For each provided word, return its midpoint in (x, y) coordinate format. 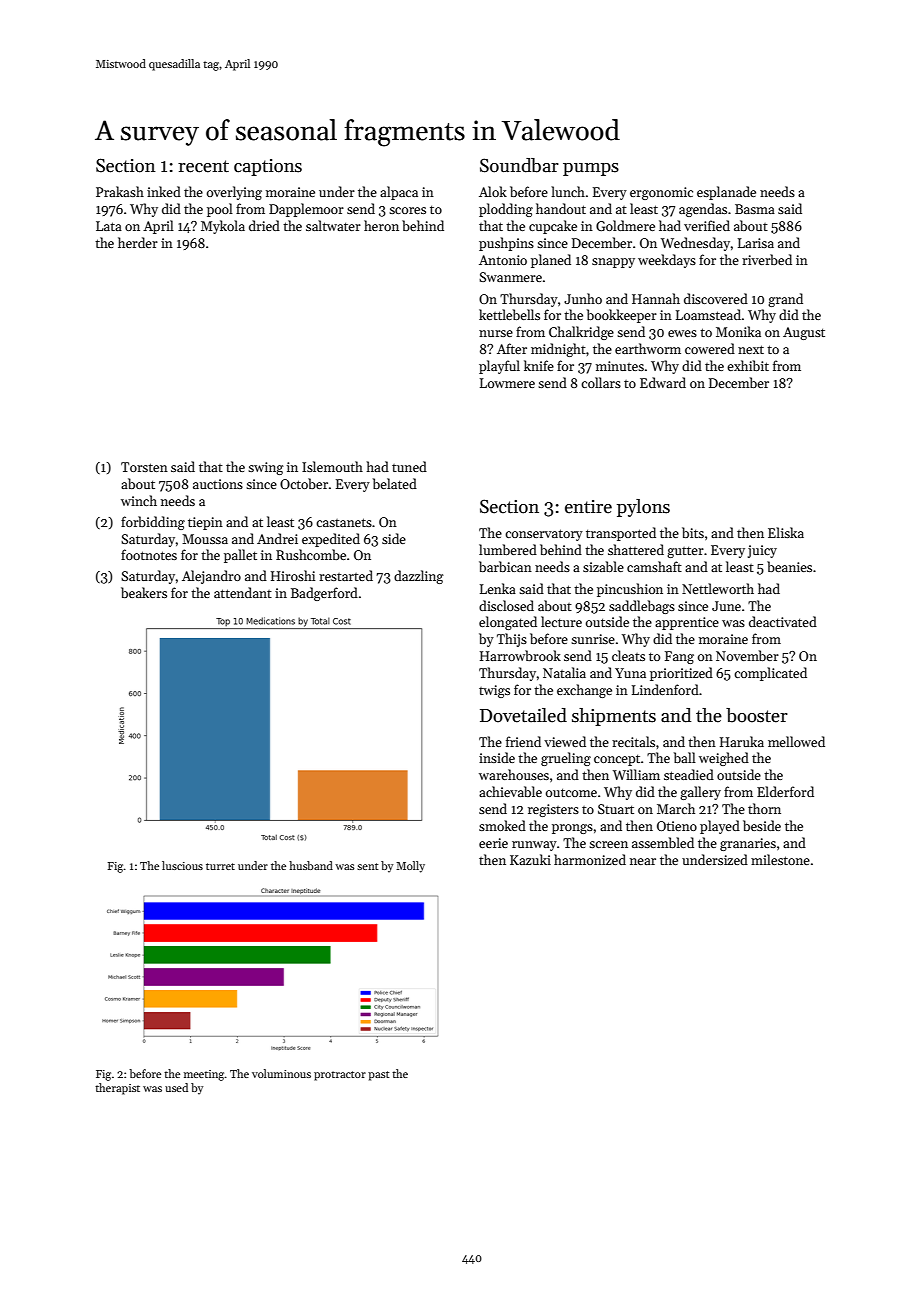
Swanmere (510, 277)
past (379, 1076)
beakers (144, 592)
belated (395, 483)
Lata (109, 226)
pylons (643, 508)
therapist (117, 1089)
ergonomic (661, 193)
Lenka (498, 588)
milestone (780, 859)
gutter (685, 552)
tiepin (205, 523)
